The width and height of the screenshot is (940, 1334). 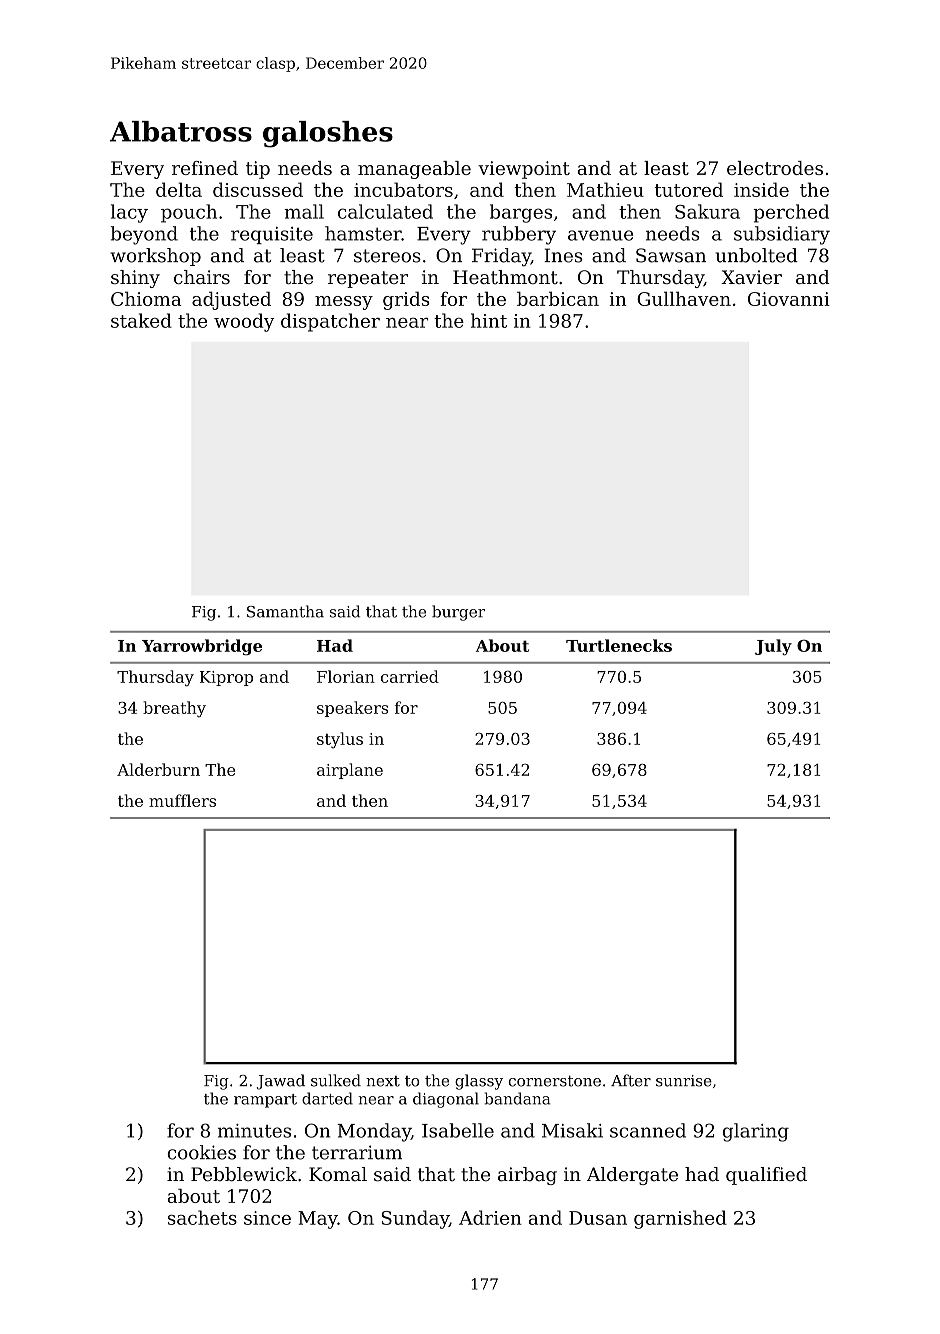 What do you see at coordinates (330, 322) in the screenshot?
I see `dispatcher` at bounding box center [330, 322].
